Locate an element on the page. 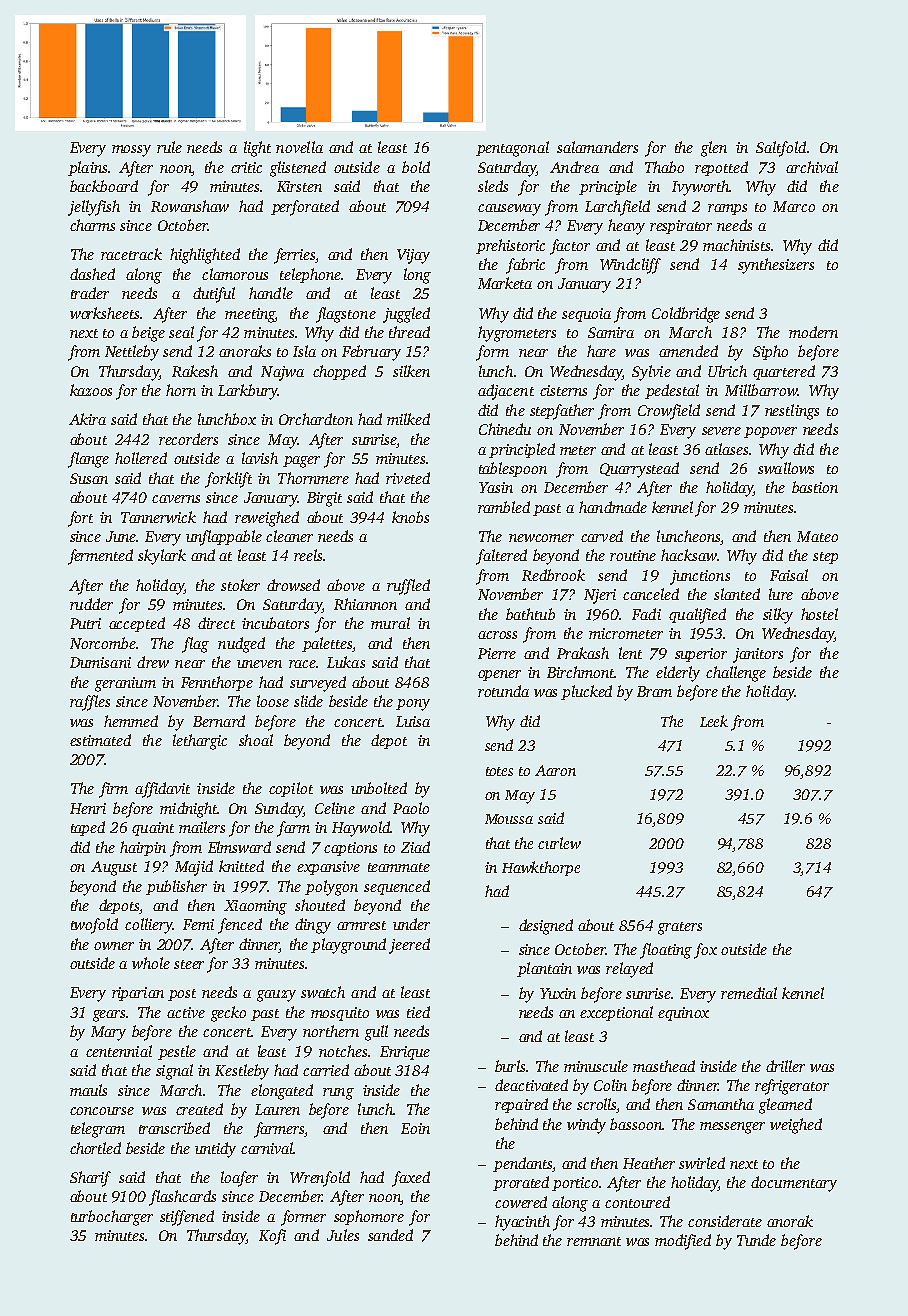 Image resolution: width=908 pixels, height=1316 pixels. sanded is located at coordinates (390, 1235).
